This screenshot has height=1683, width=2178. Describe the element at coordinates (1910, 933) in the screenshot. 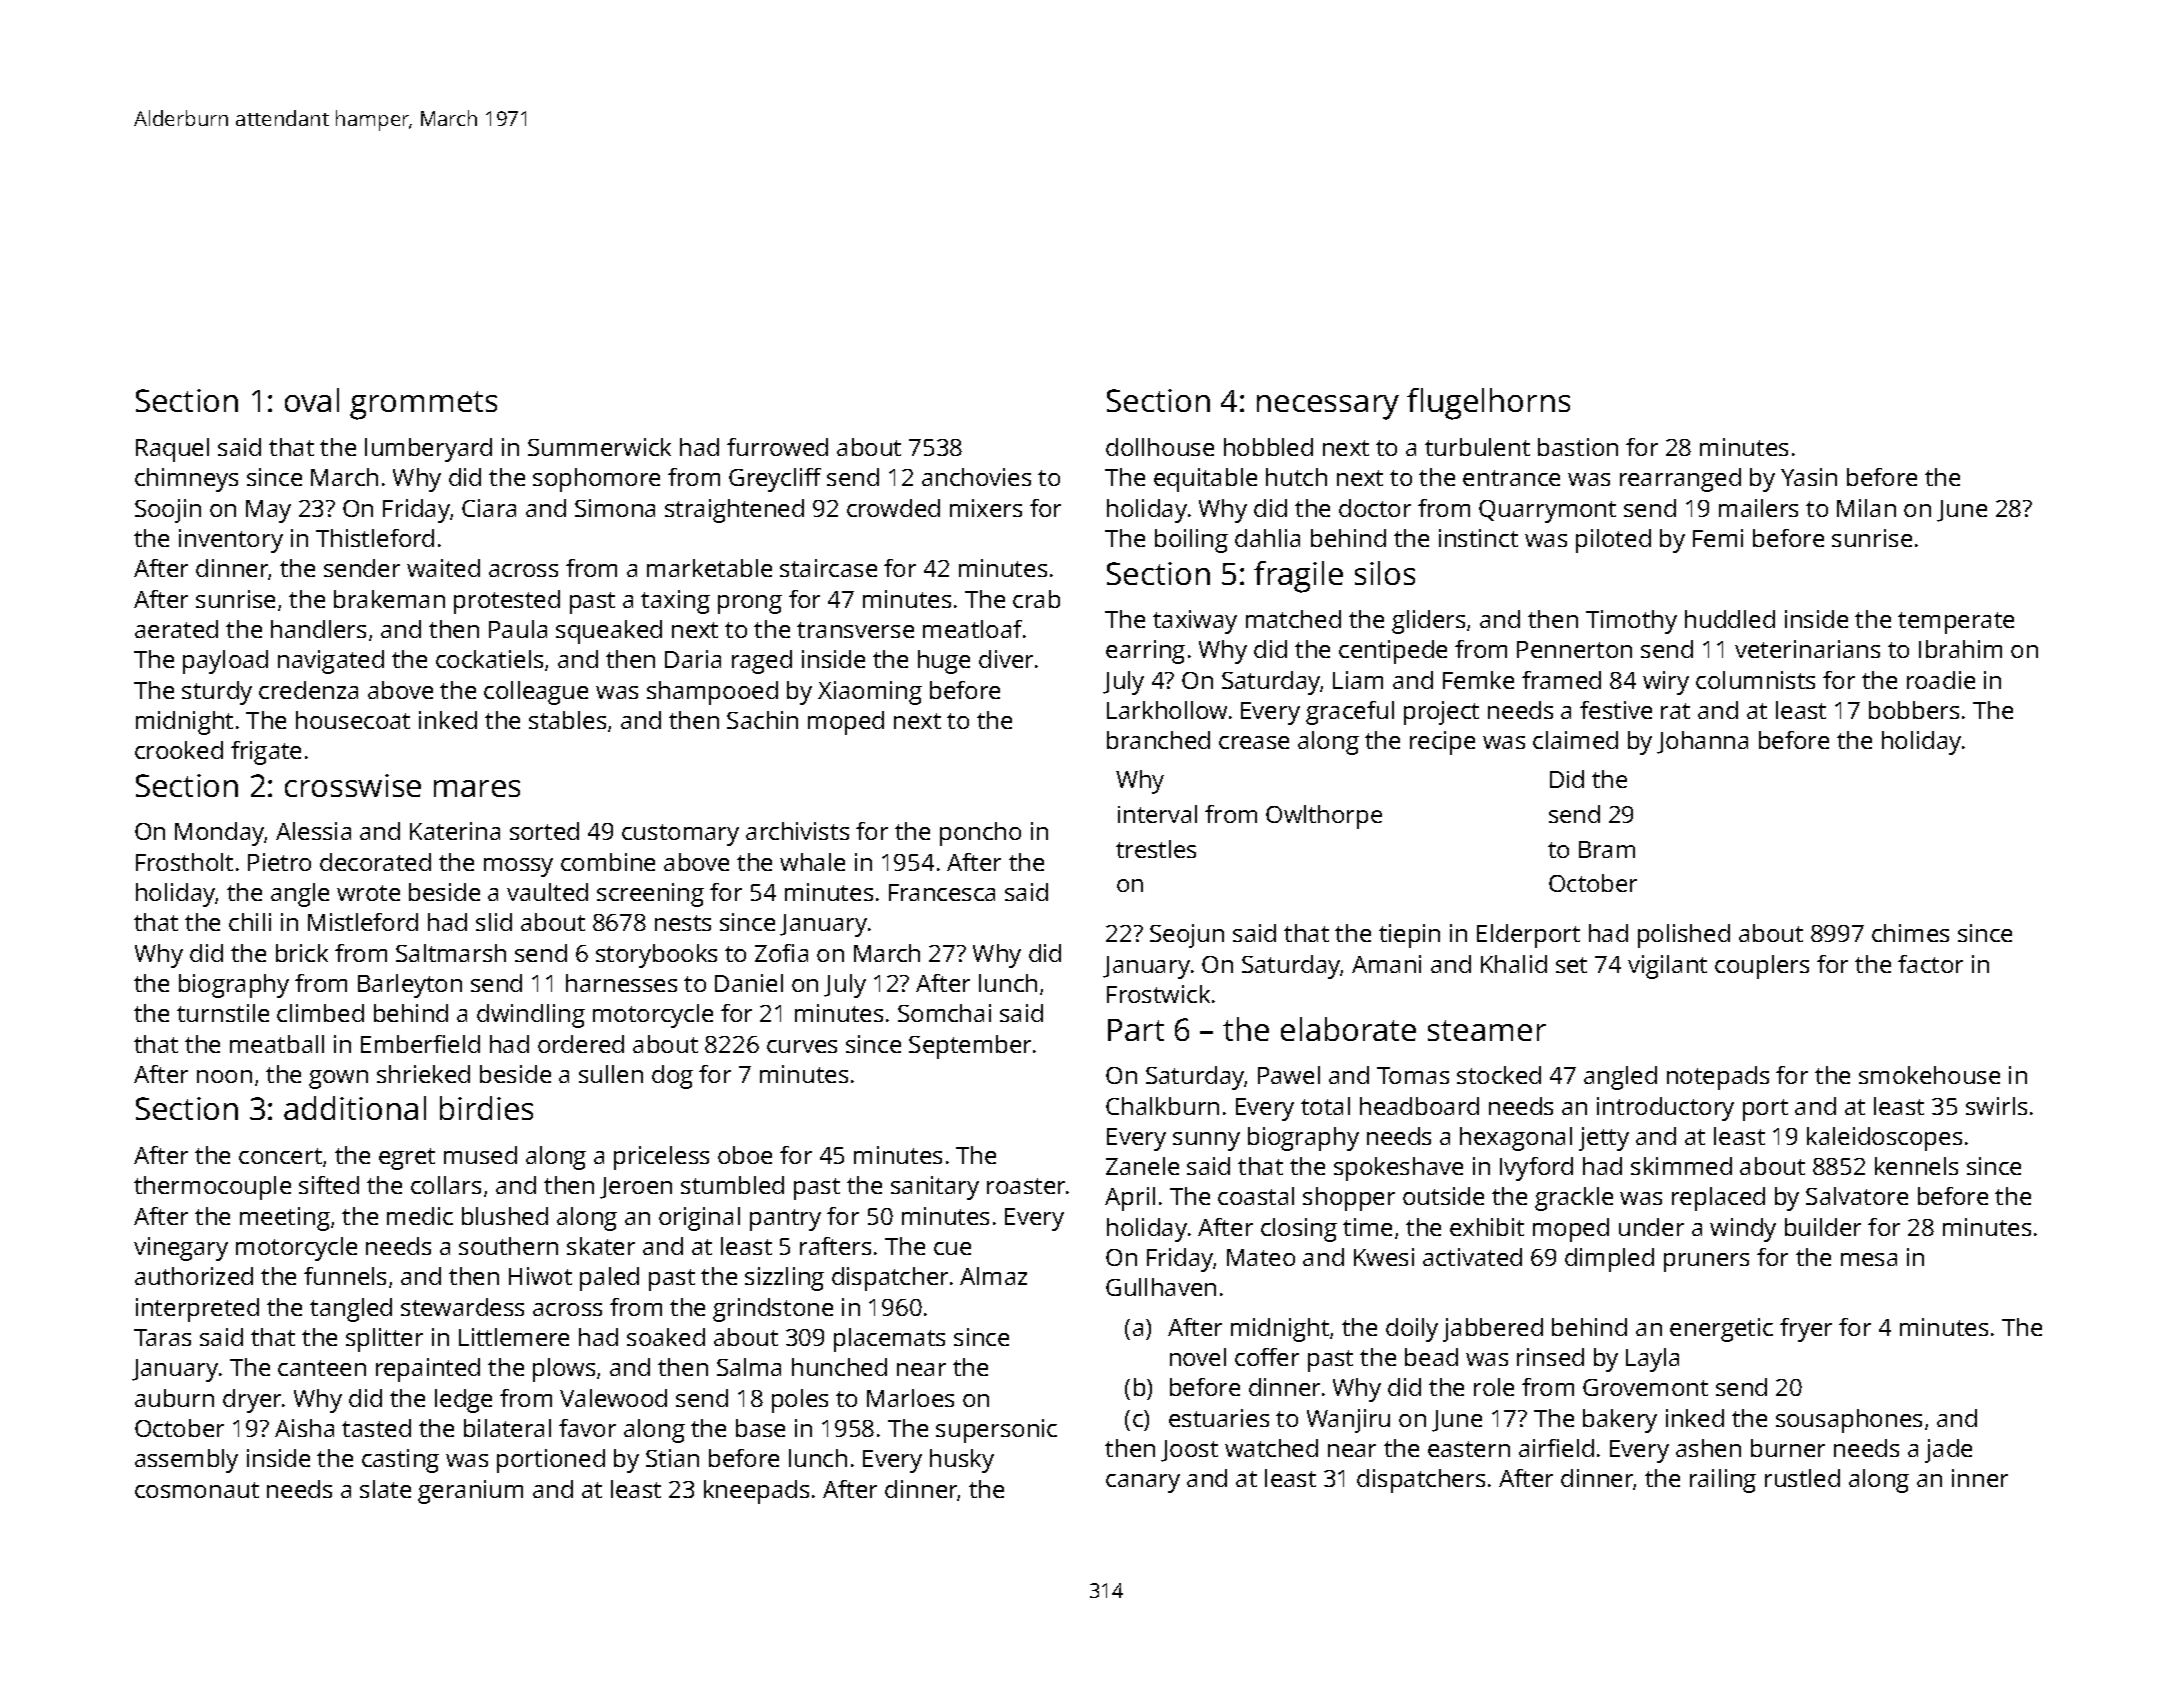

I see `chimes` at that location.
